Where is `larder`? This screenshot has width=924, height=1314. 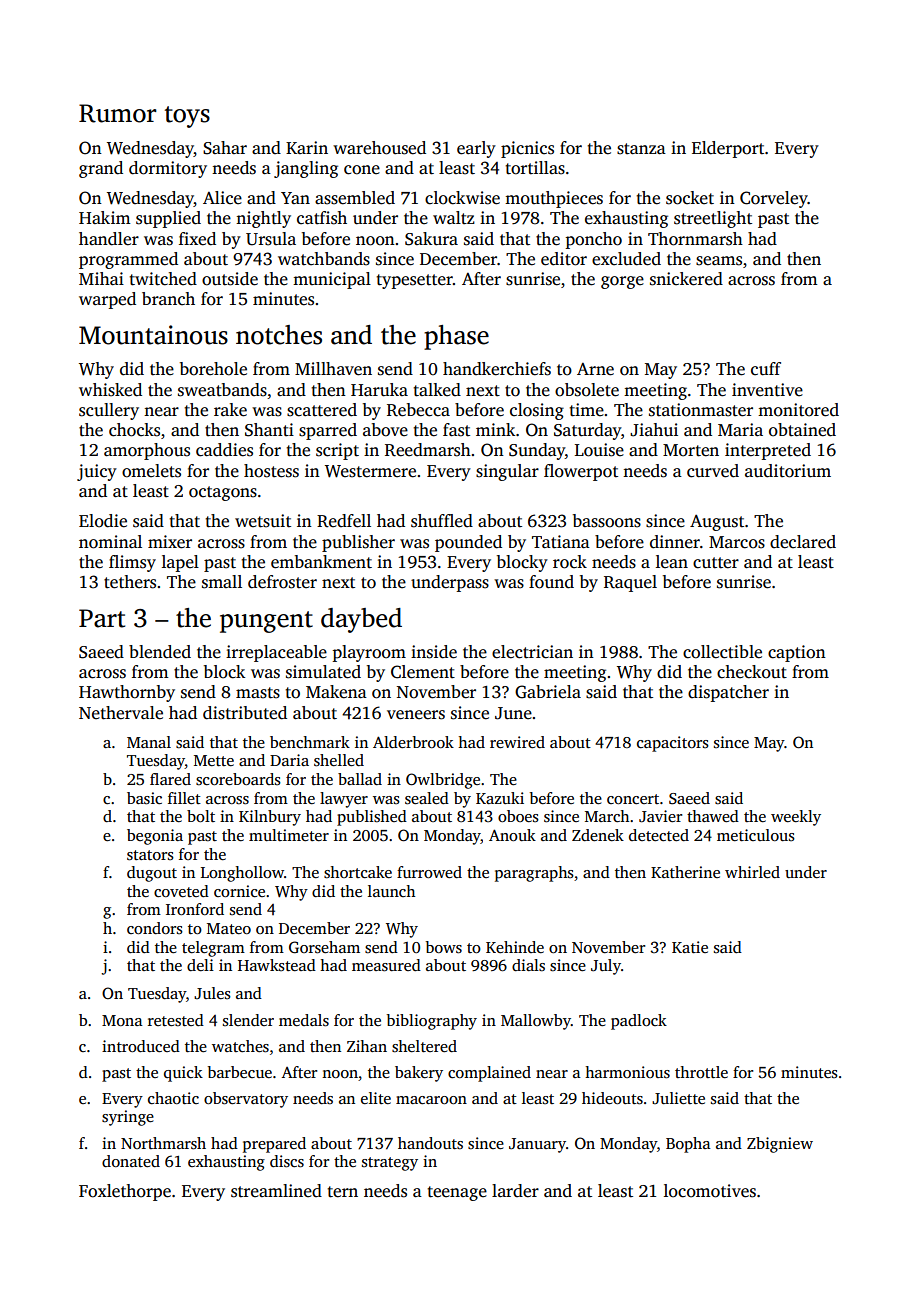
larder is located at coordinates (515, 1191).
